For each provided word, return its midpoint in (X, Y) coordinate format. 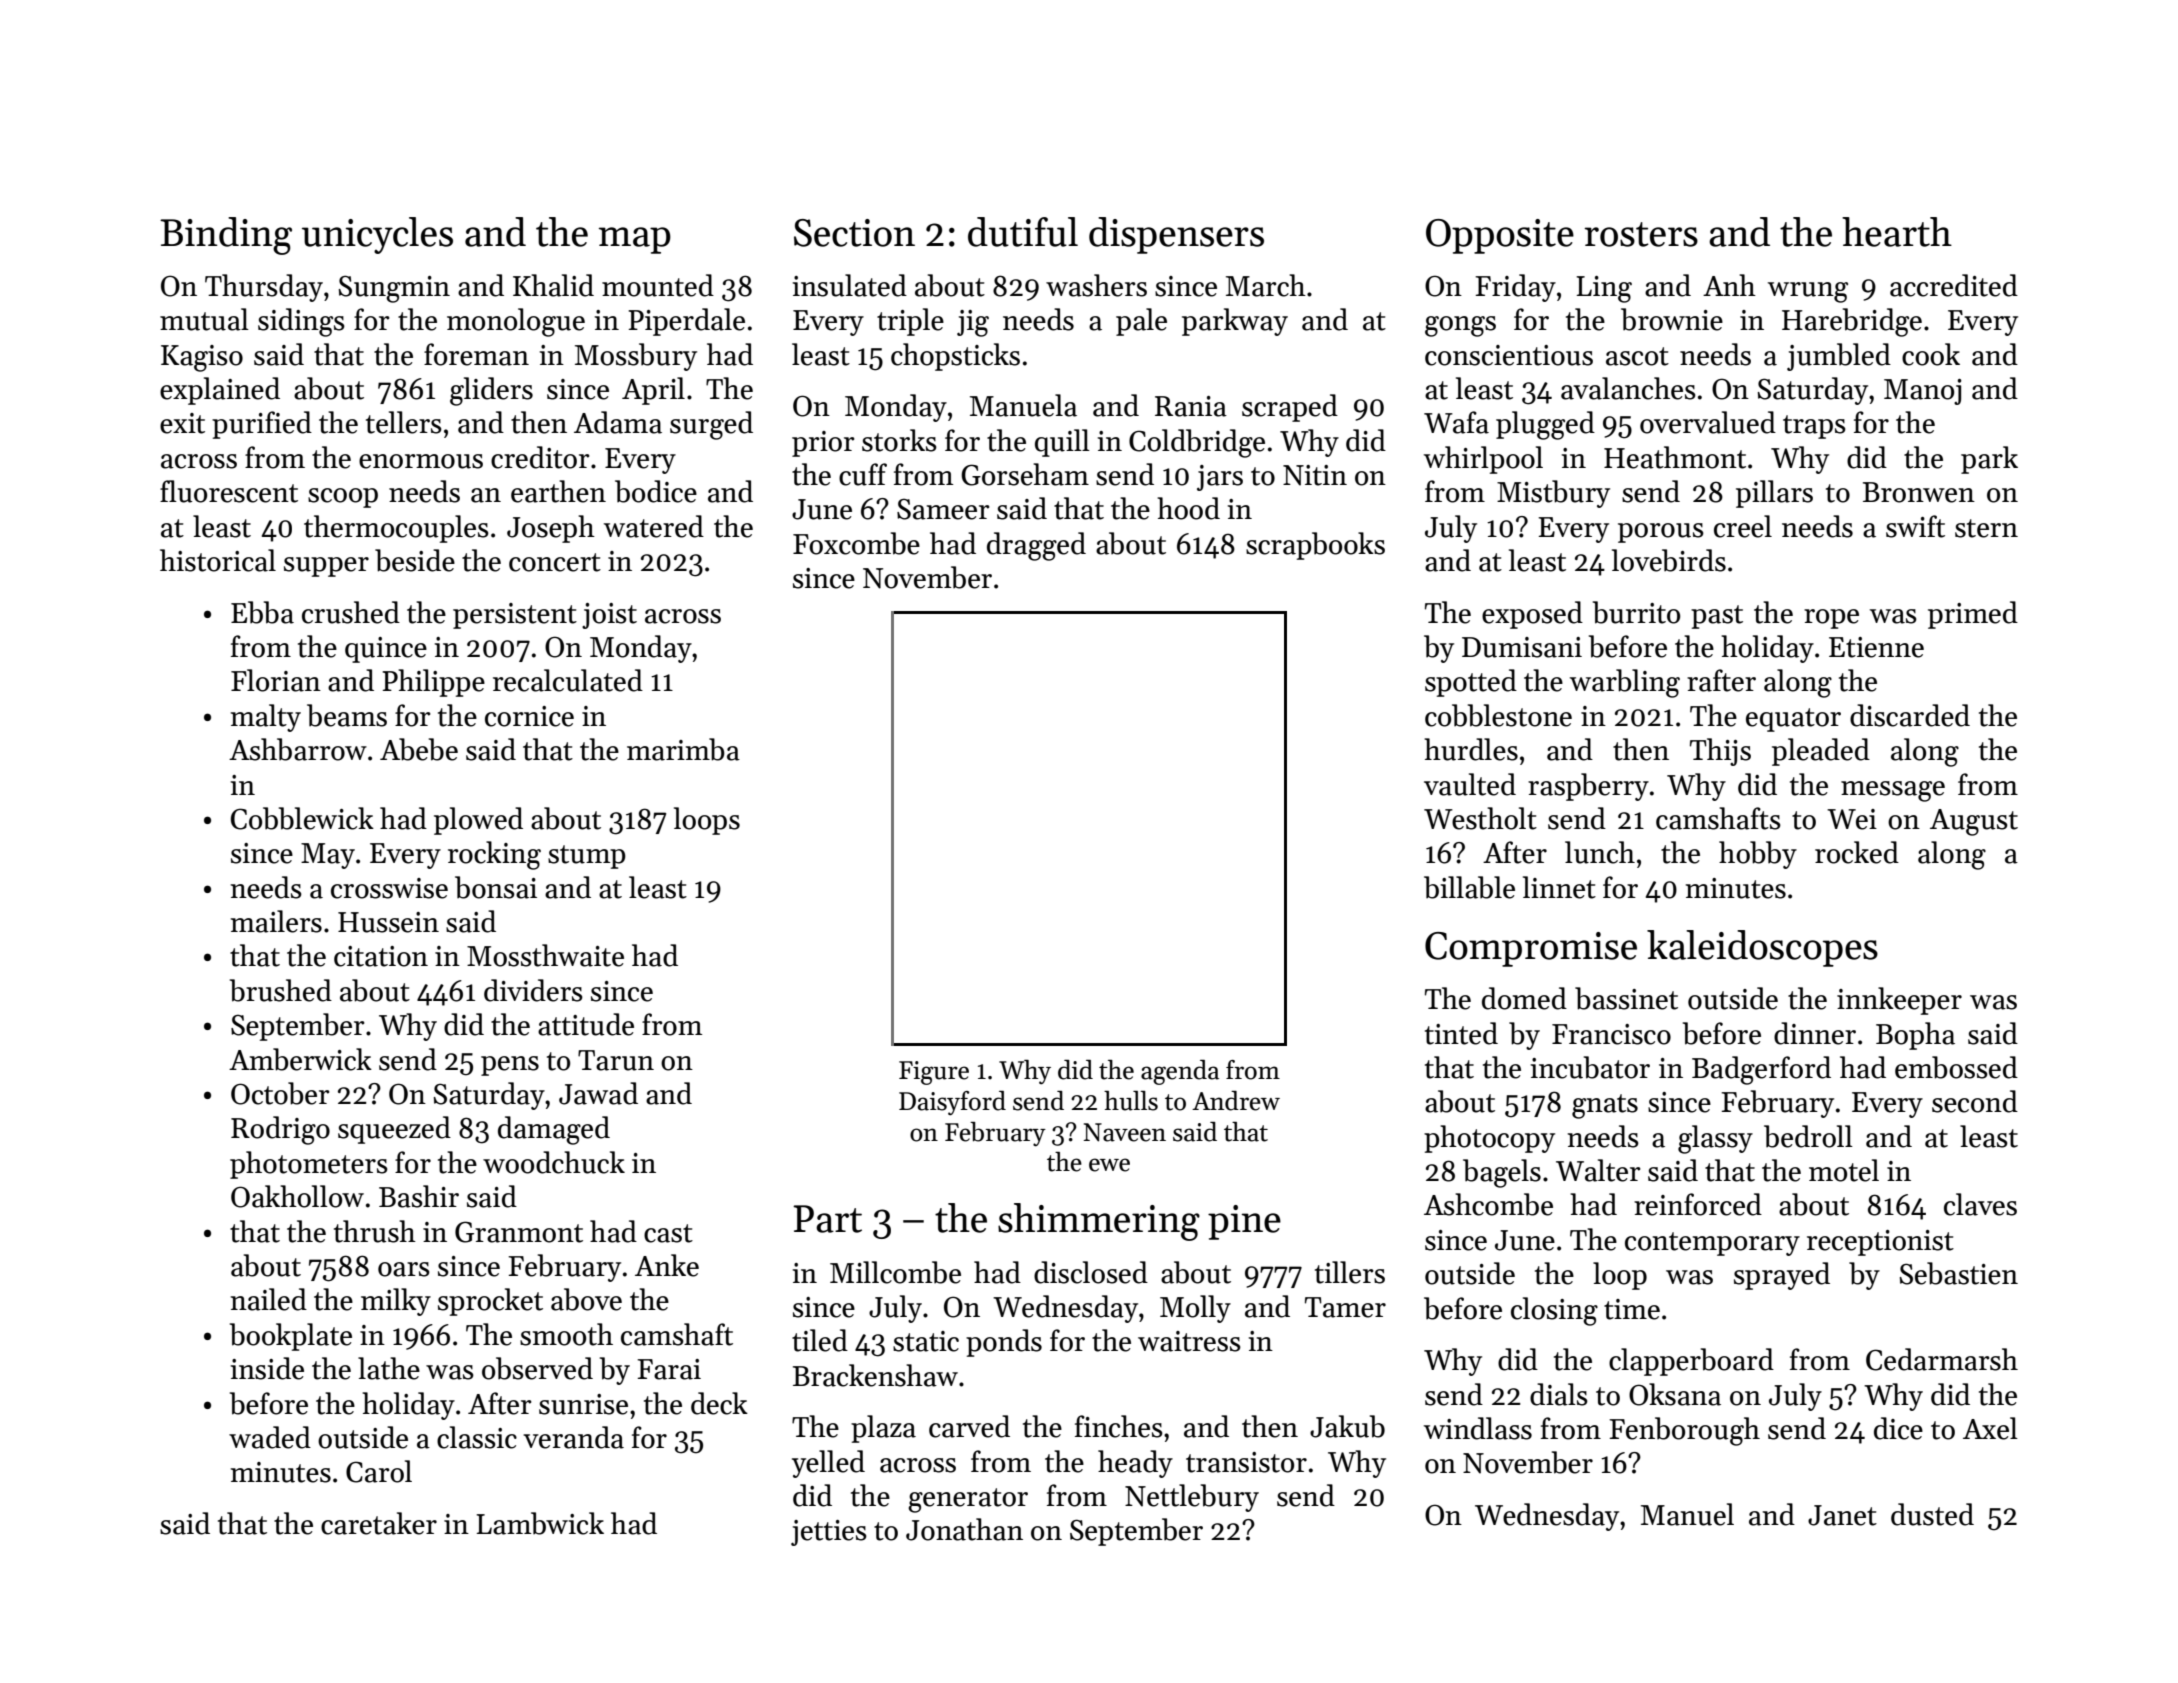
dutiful (1023, 232)
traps (1814, 427)
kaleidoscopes (1762, 948)
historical (218, 560)
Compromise (1531, 949)
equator (1793, 720)
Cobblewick (302, 818)
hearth (1897, 232)
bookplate (291, 1337)
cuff (863, 474)
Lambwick (540, 1523)
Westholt (1480, 818)
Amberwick (300, 1059)
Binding (226, 236)
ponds (1004, 1343)
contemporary (1712, 1244)
